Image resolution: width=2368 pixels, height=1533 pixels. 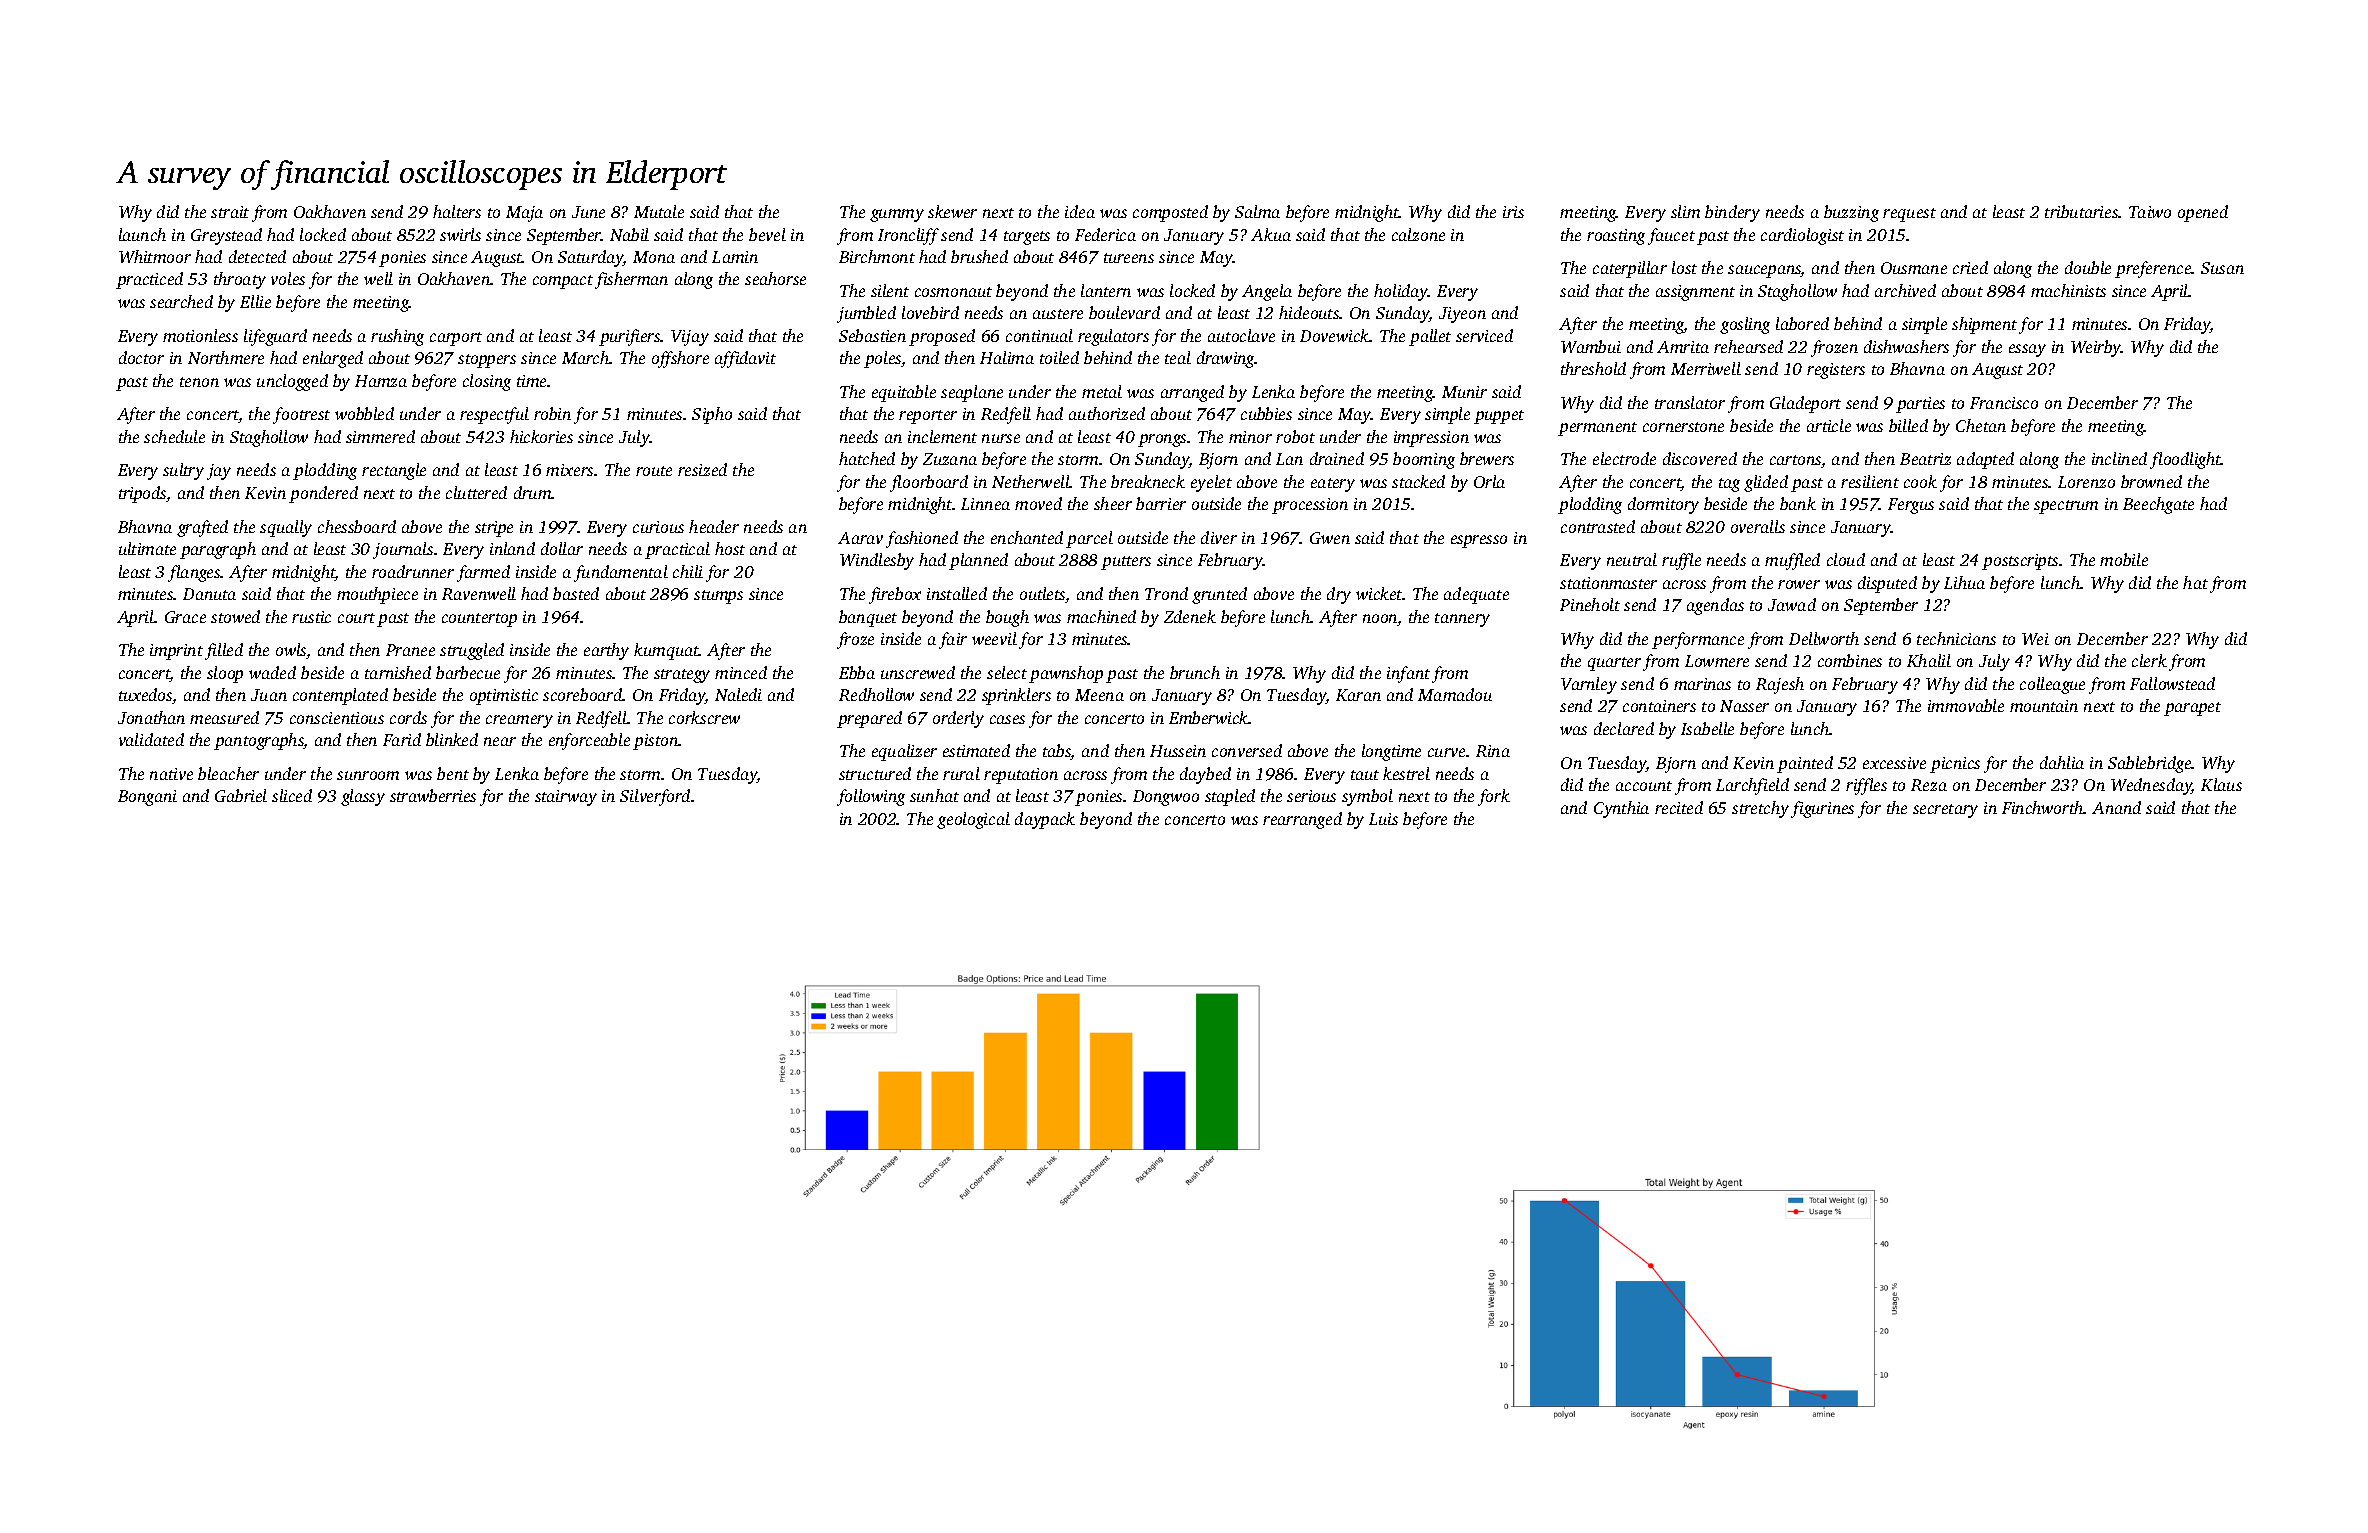 What do you see at coordinates (1685, 211) in the image?
I see `slim` at bounding box center [1685, 211].
